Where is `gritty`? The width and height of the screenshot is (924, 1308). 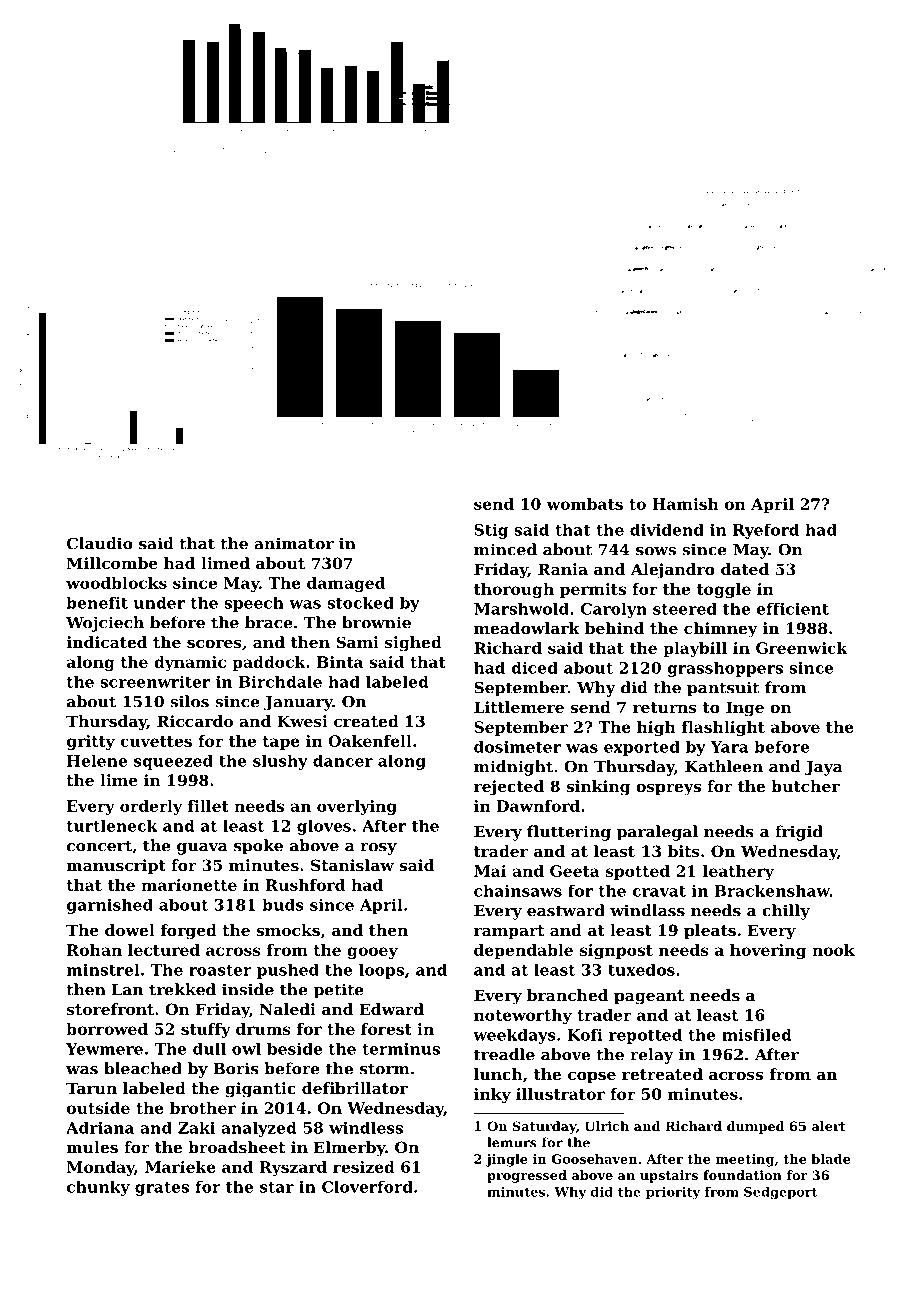 gritty is located at coordinates (91, 742).
